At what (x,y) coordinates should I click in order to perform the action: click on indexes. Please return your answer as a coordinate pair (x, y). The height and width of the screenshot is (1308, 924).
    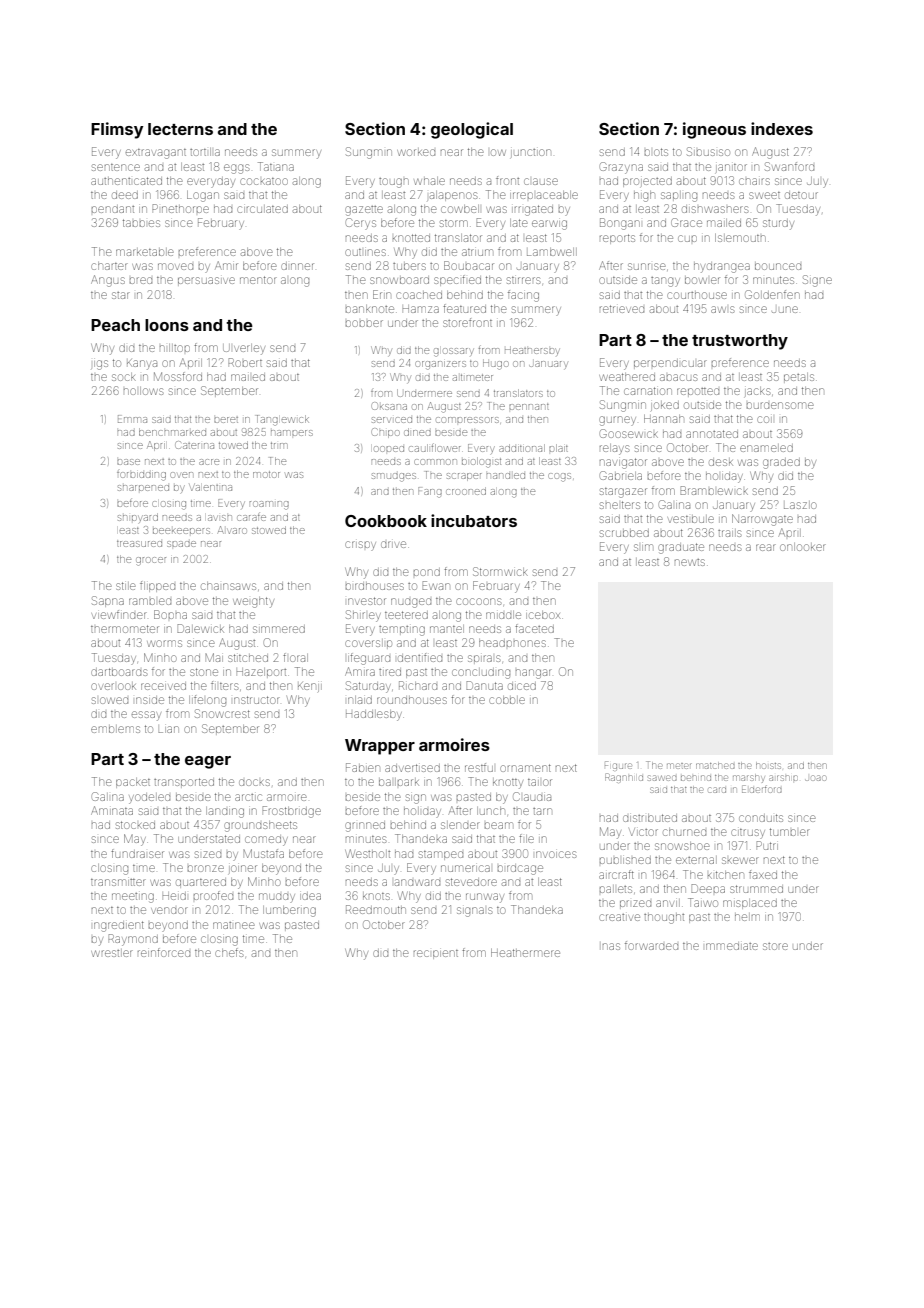
    Looking at the image, I should click on (782, 128).
